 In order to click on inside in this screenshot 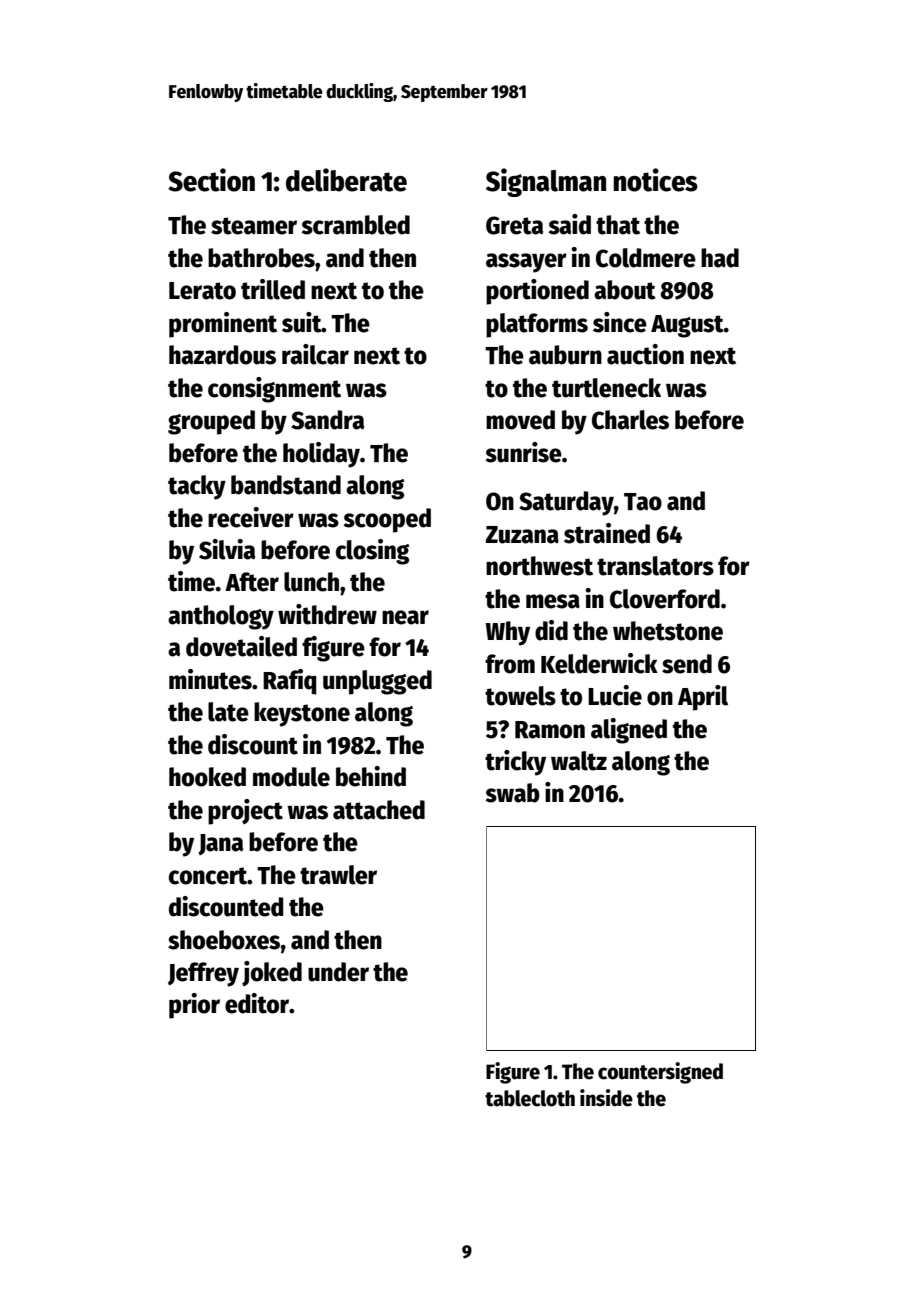, I will do `click(606, 1098)`.
